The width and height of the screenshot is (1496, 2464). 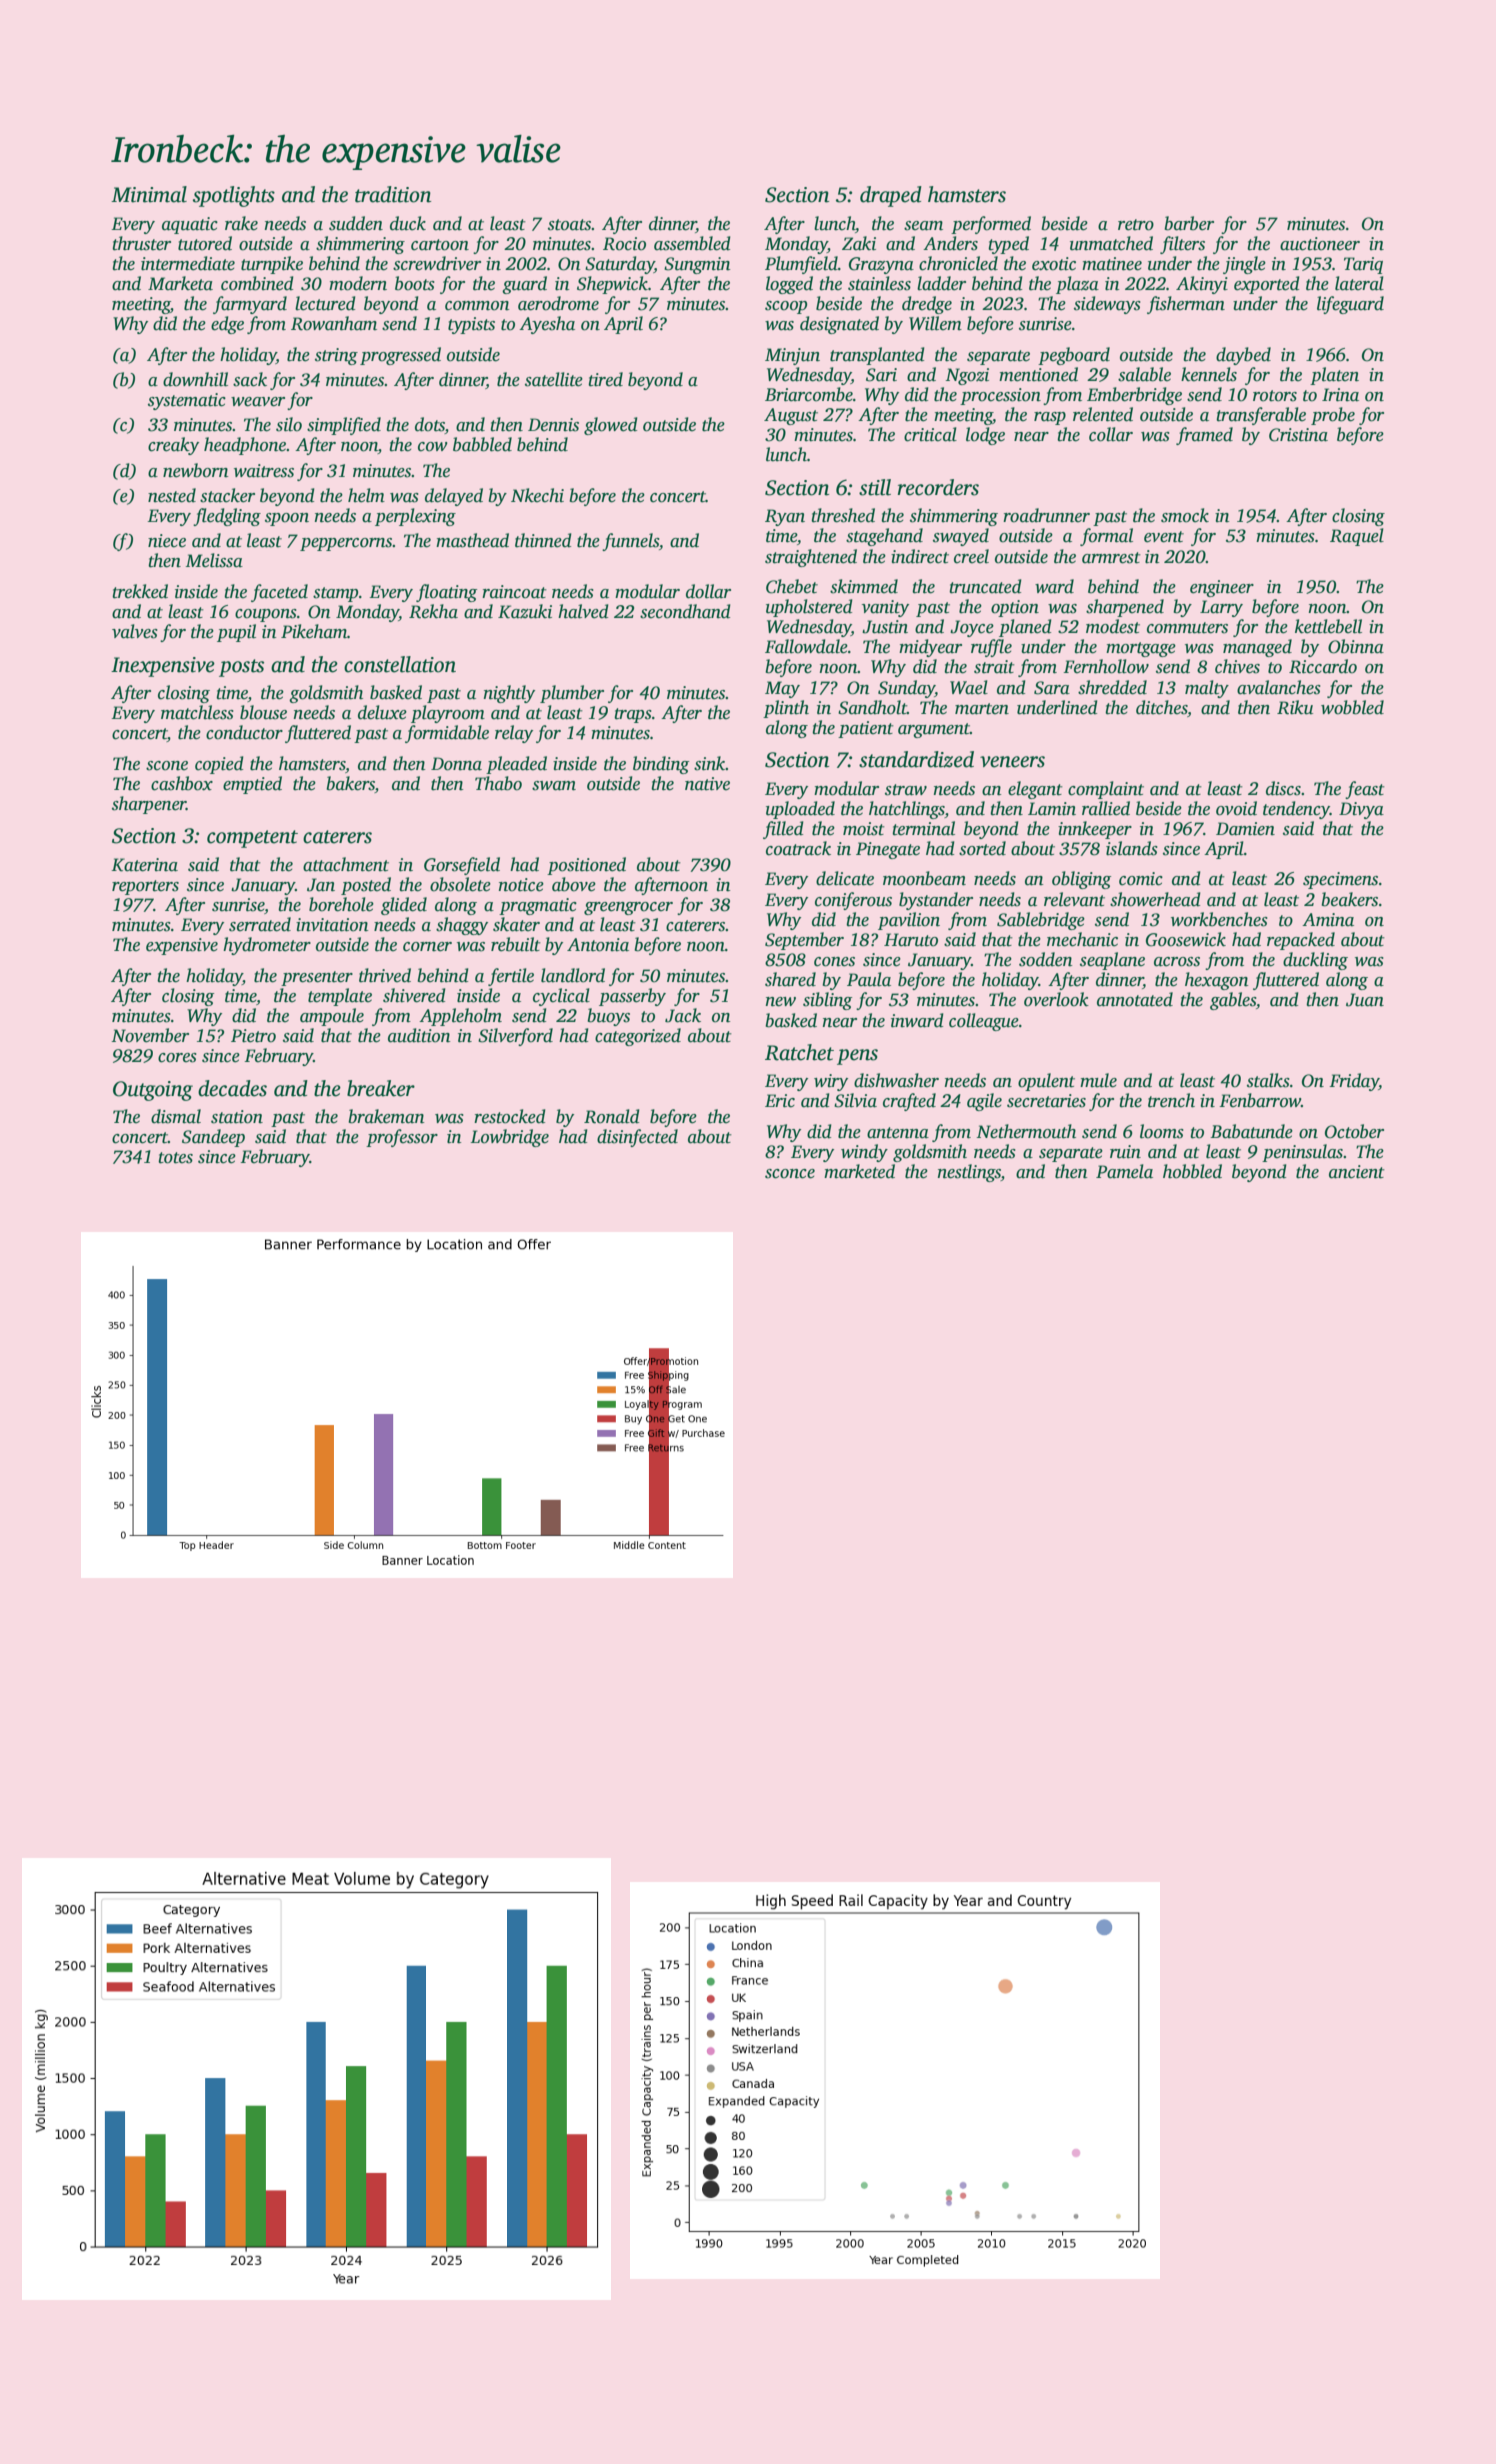 I want to click on specimens, so click(x=1340, y=880).
